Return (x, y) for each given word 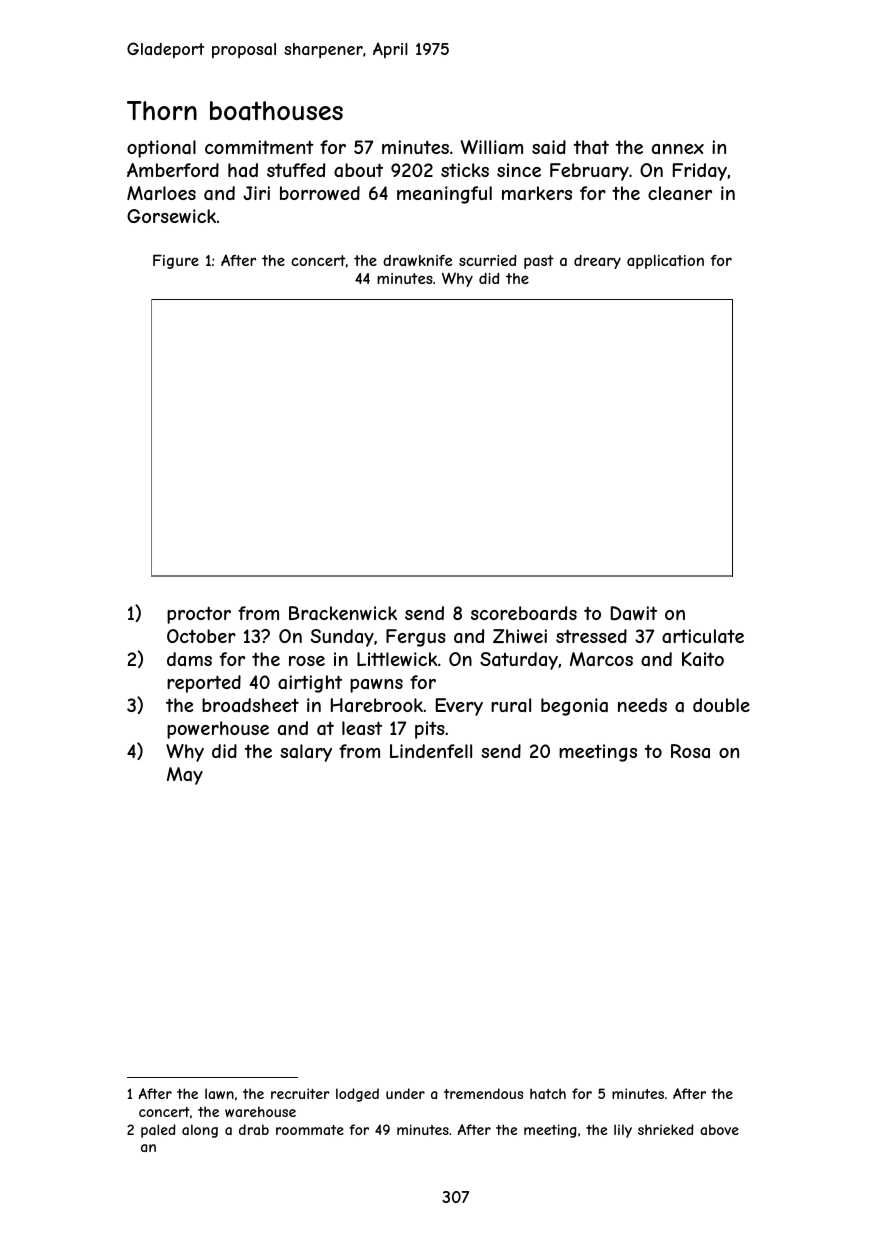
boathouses (276, 111)
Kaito (703, 659)
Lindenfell (431, 751)
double (721, 705)
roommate (310, 1130)
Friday (700, 172)
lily (623, 1131)
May (185, 776)
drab (254, 1129)
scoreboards (524, 613)
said (549, 147)
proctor (199, 615)
